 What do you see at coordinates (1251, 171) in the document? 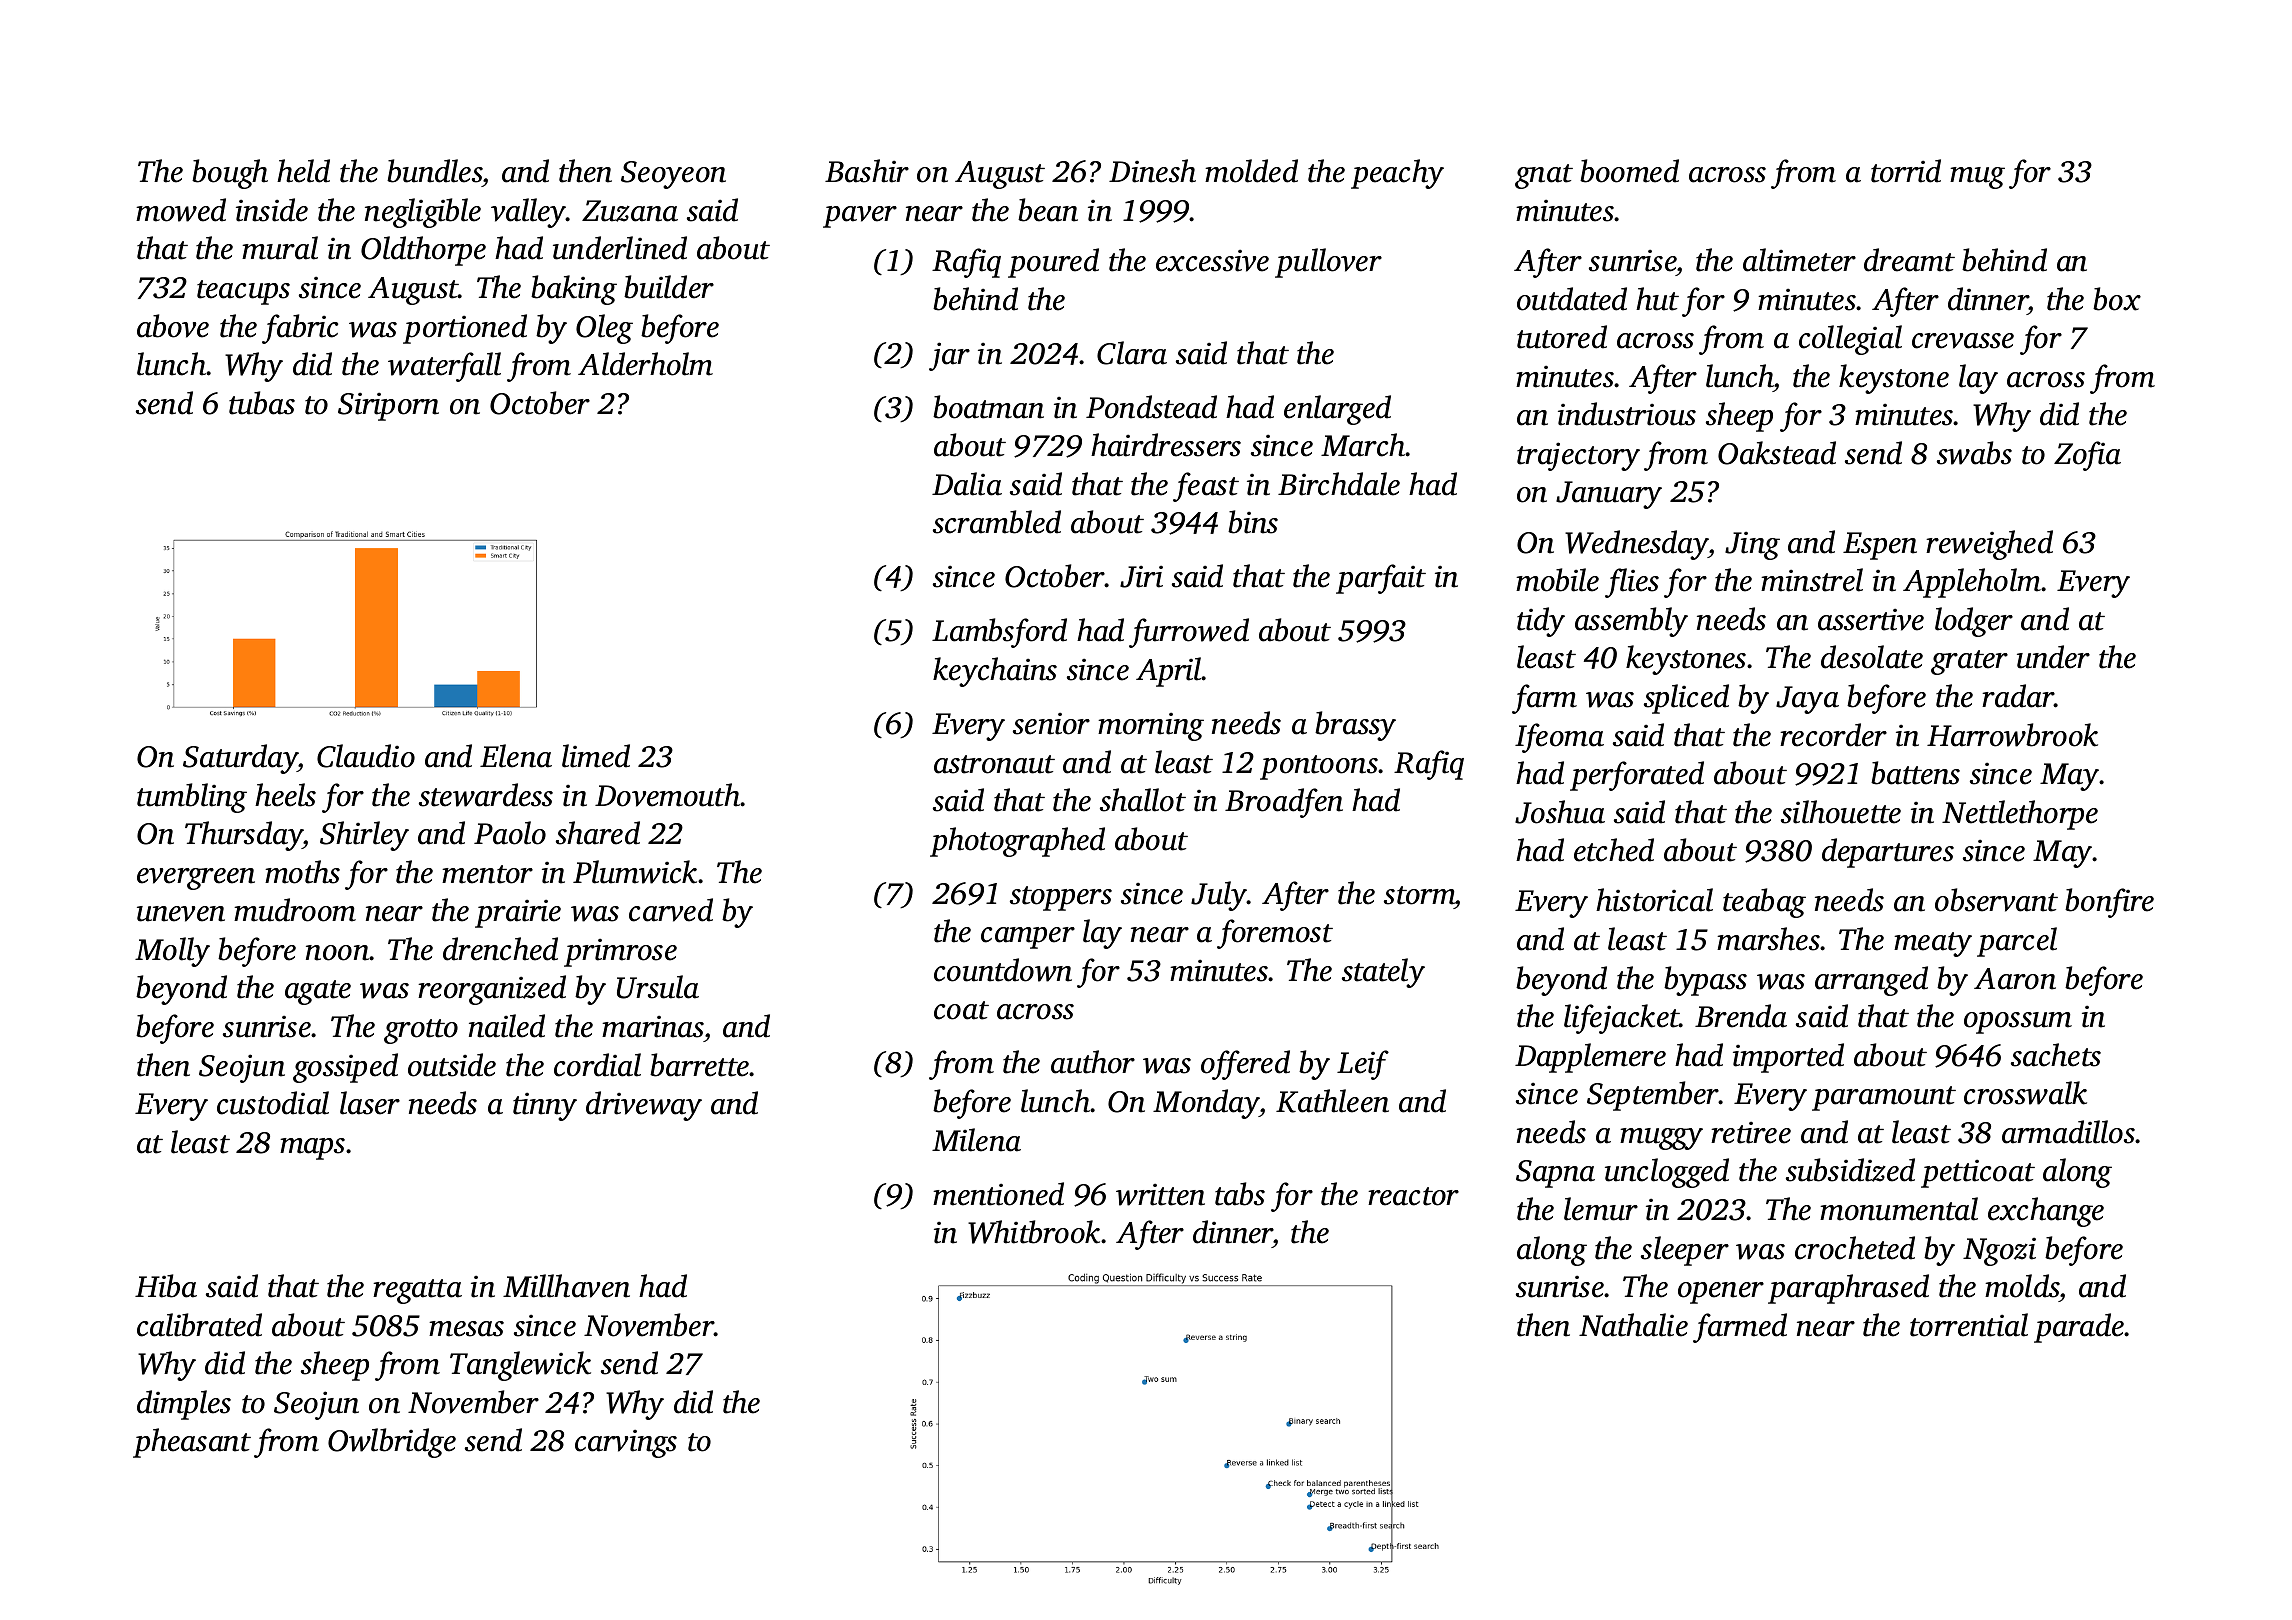
I see `molded` at bounding box center [1251, 171].
